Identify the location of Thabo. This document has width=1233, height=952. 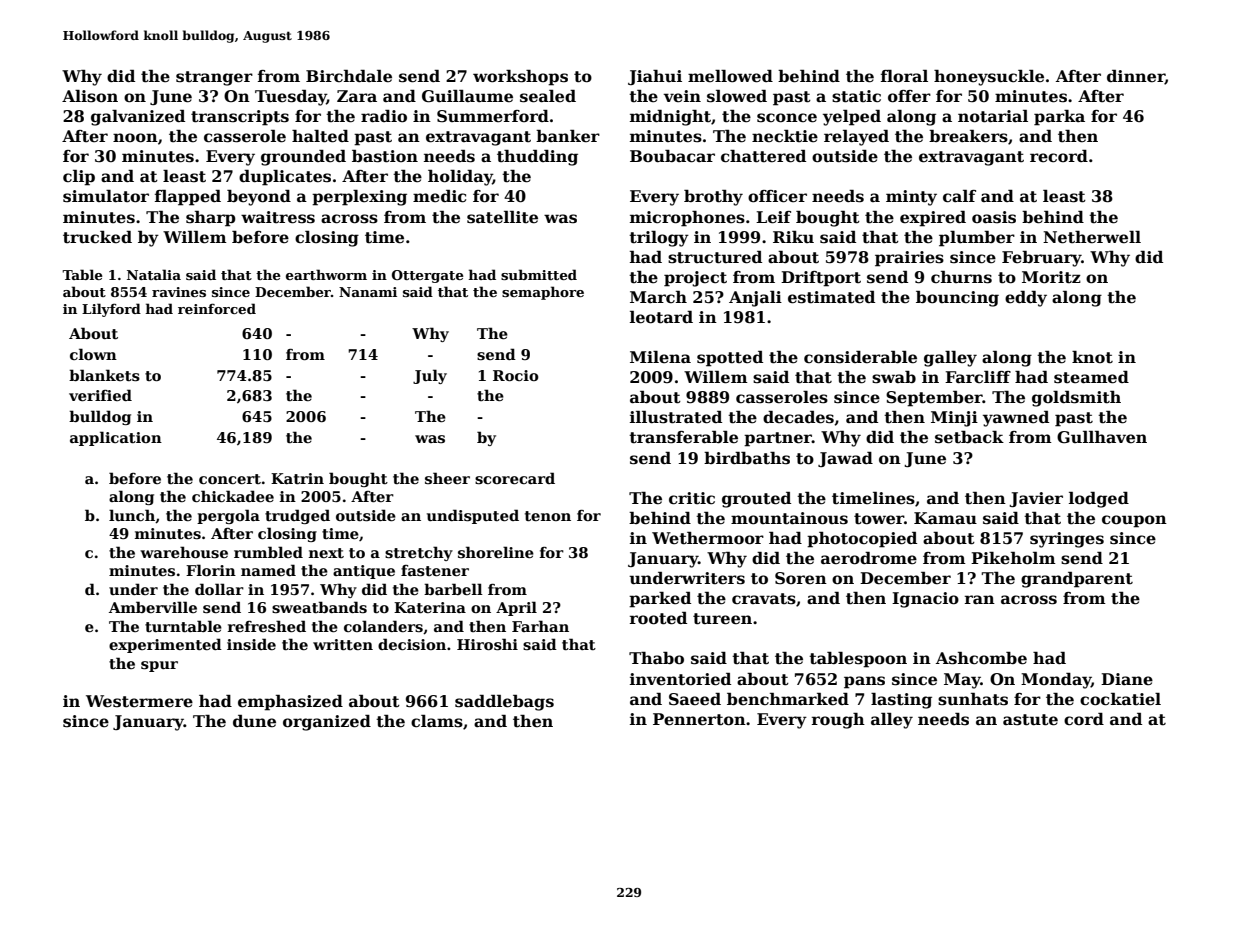
(656, 658).
